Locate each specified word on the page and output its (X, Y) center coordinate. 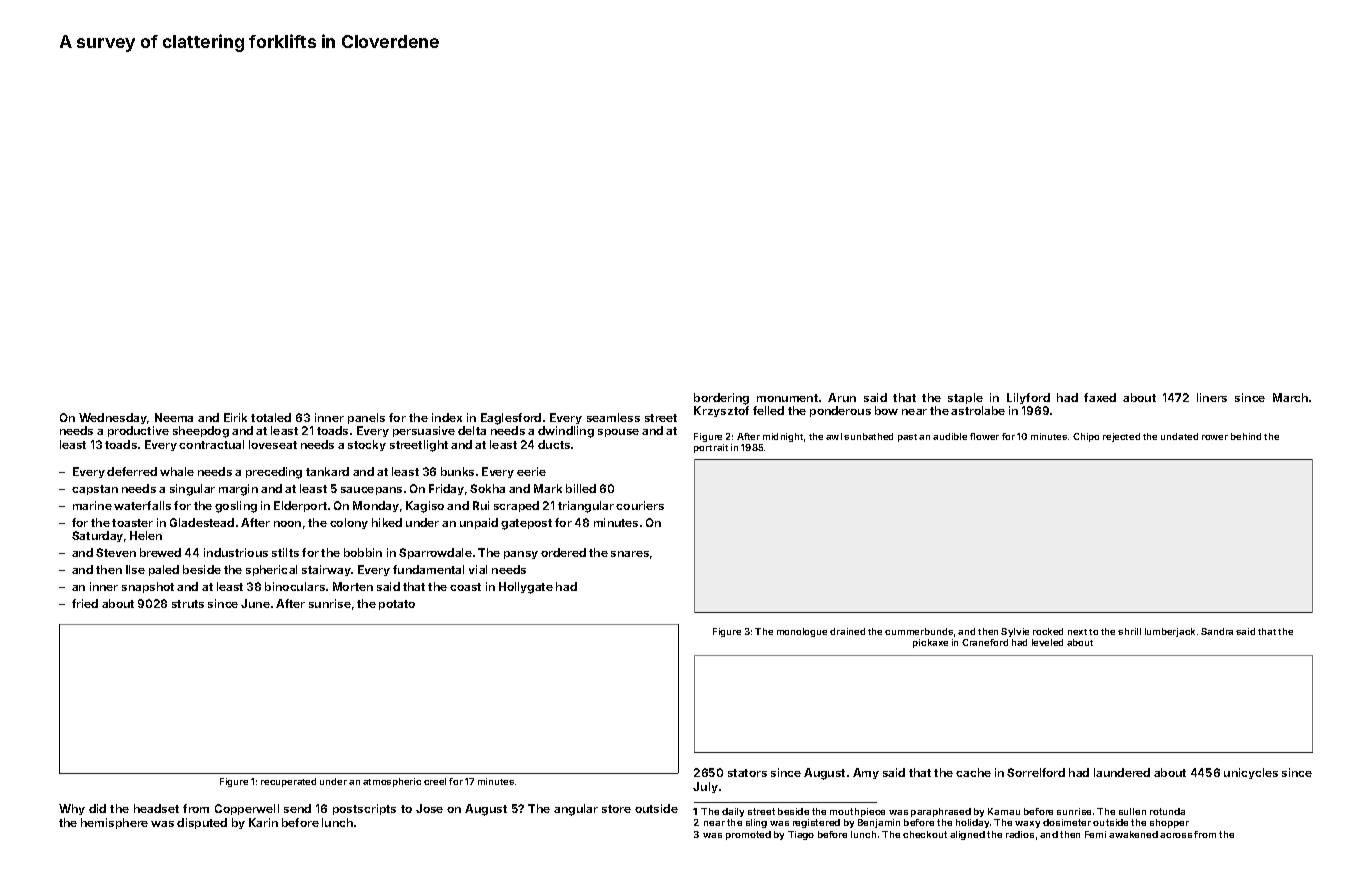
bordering (721, 399)
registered (816, 823)
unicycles (1251, 773)
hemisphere (114, 823)
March (1290, 397)
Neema (174, 417)
